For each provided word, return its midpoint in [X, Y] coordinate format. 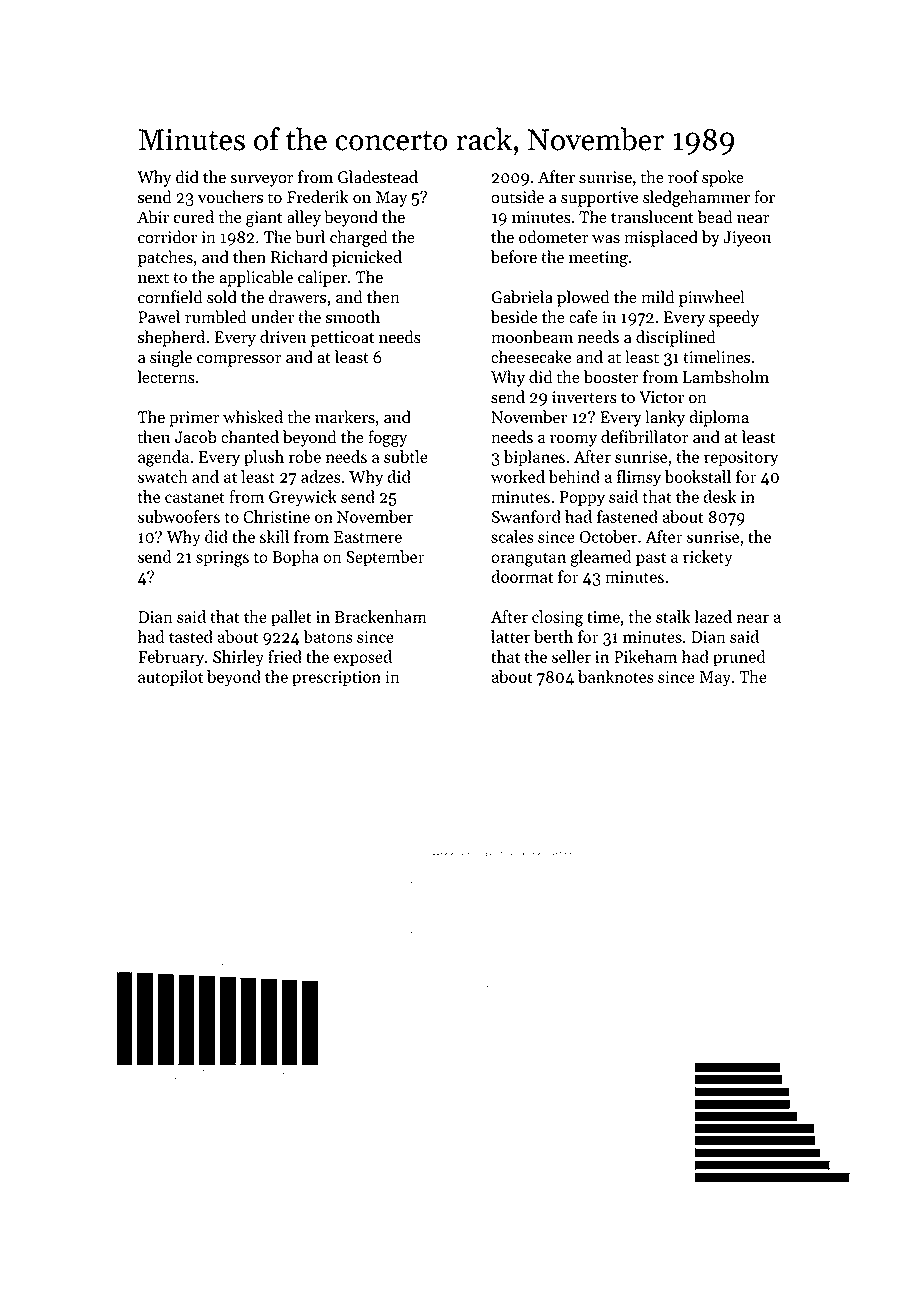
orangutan [528, 559]
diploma [719, 418]
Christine [276, 516]
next [153, 278]
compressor [239, 360]
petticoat [343, 339]
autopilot [170, 678]
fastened [627, 516]
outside [517, 197]
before [514, 257]
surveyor [261, 180]
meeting [598, 259]
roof [683, 177]
